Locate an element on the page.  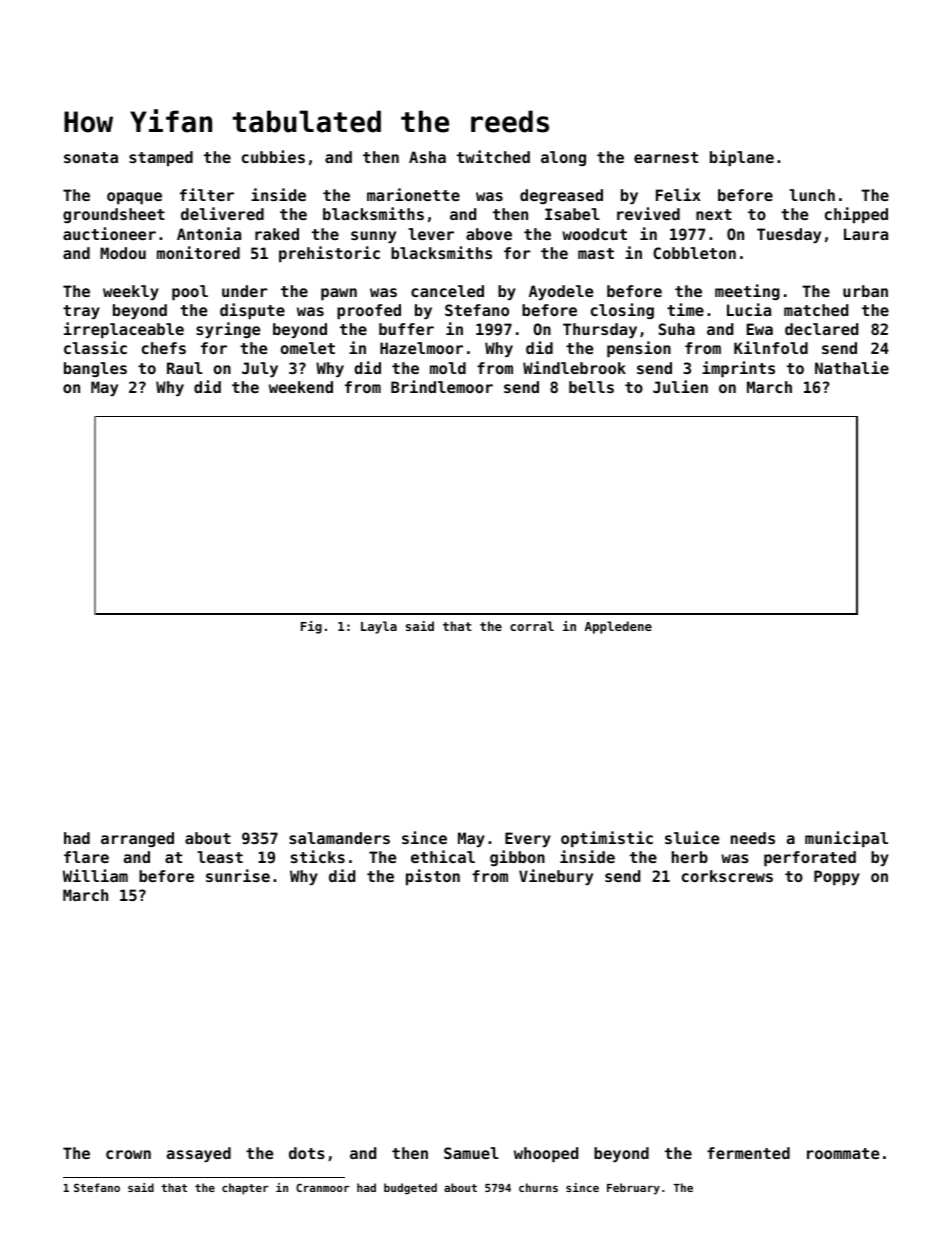
crown is located at coordinates (128, 1154).
